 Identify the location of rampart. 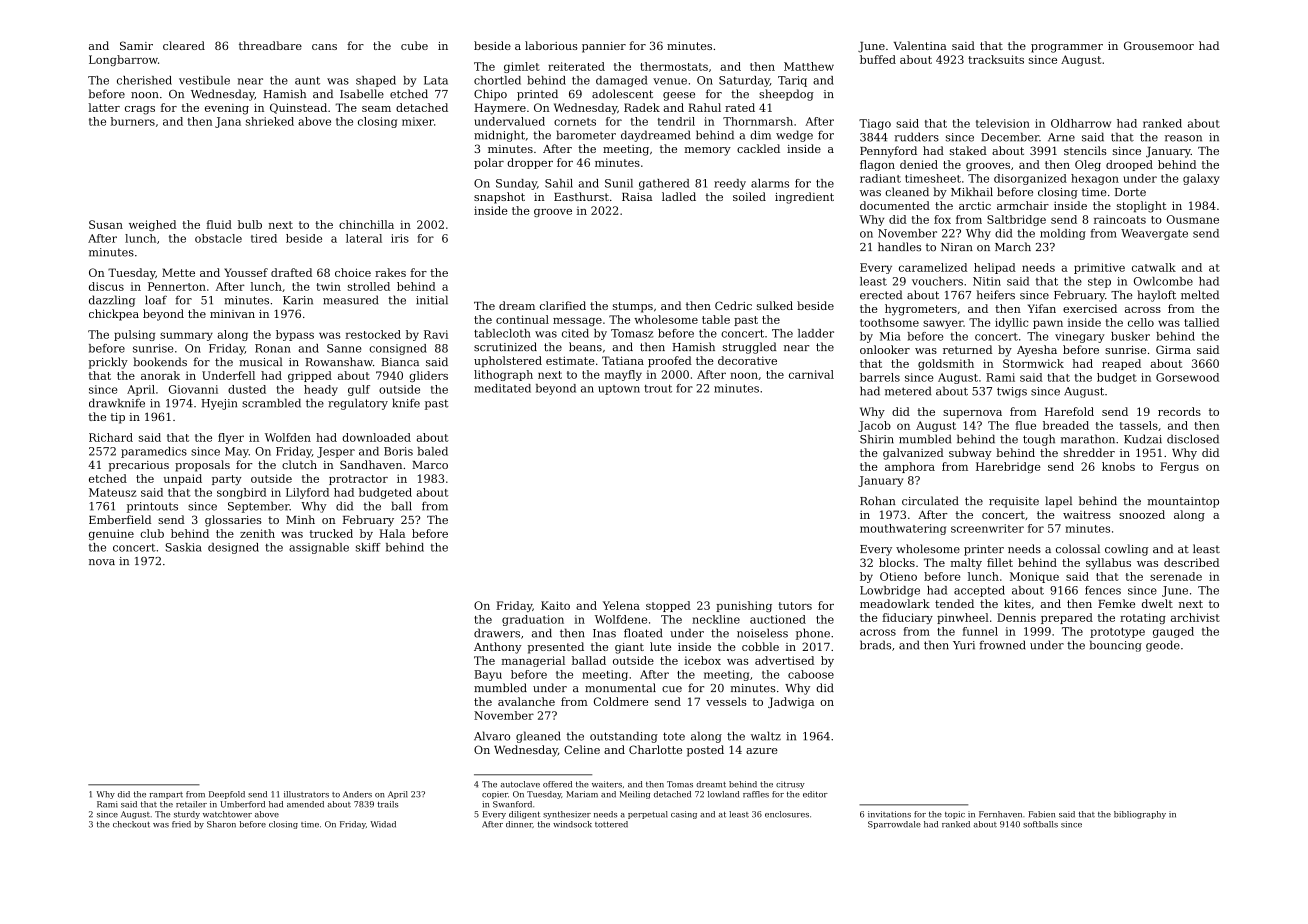
(166, 795).
